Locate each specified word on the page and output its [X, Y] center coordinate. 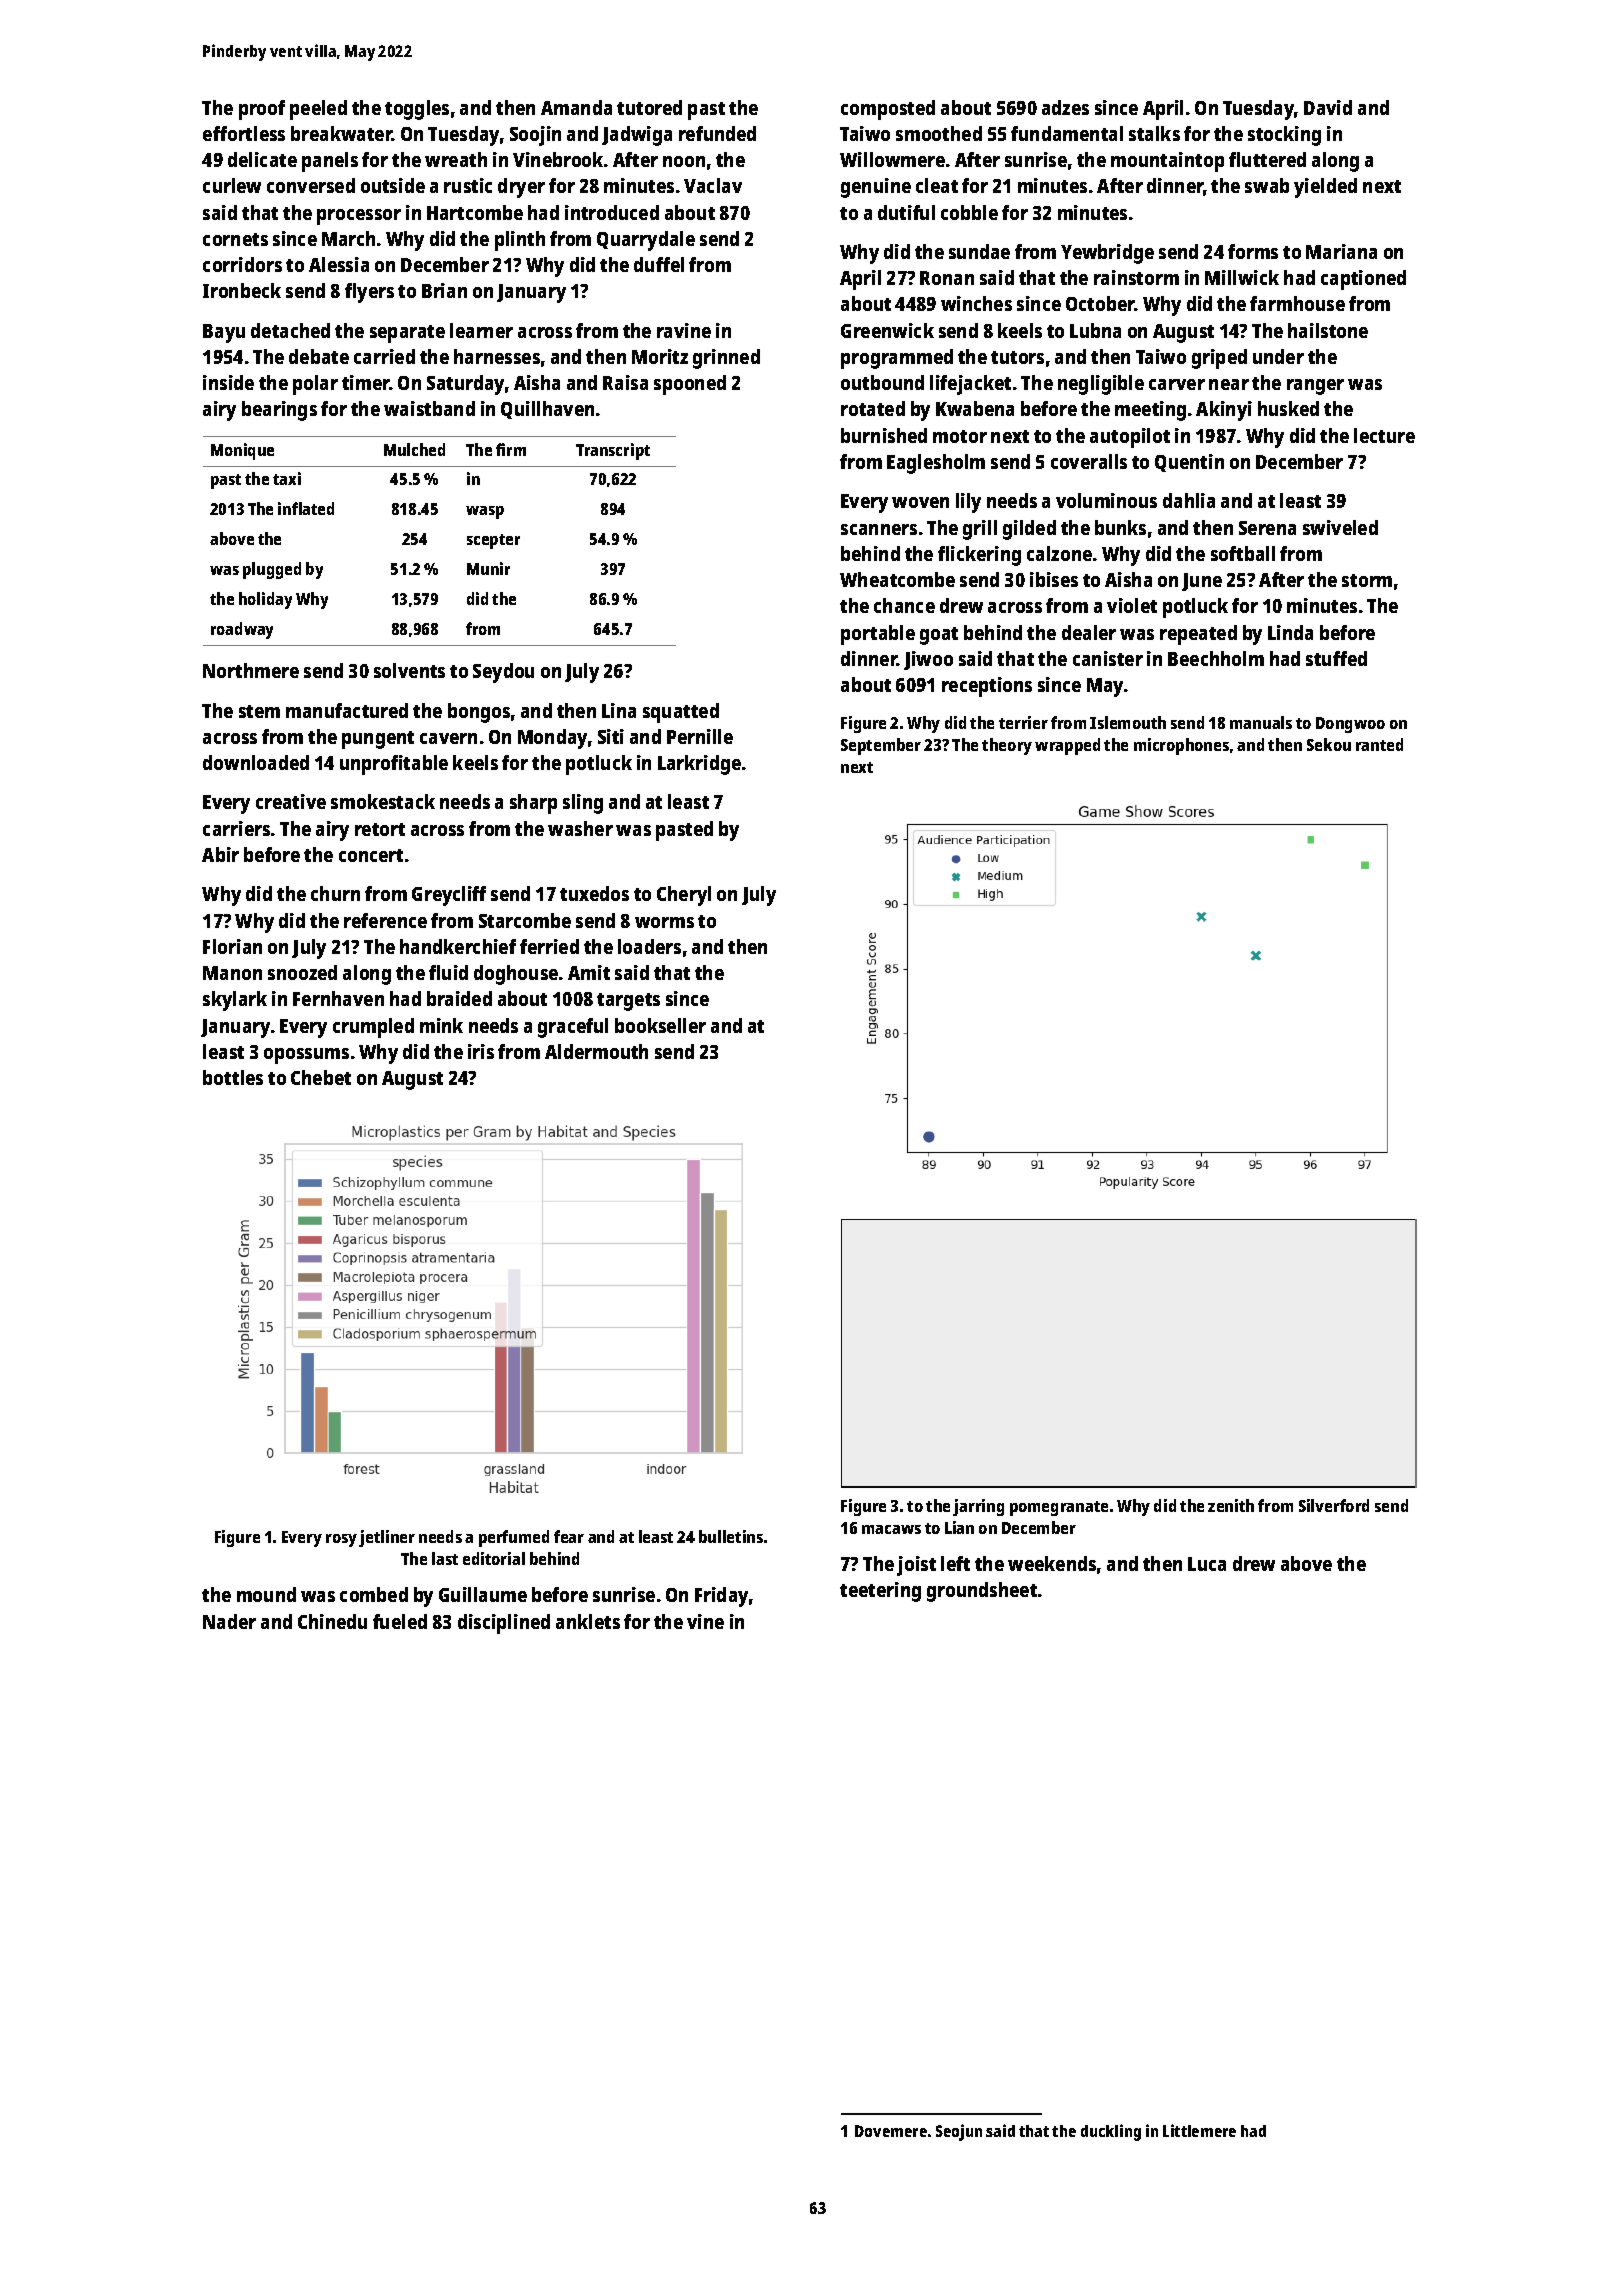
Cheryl [684, 896]
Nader [229, 1621]
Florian [232, 946]
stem [259, 711]
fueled [400, 1621]
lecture [1384, 435]
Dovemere [891, 2131]
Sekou [1329, 744]
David [1328, 107]
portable [878, 635]
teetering [880, 1592]
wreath [456, 159]
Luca [1207, 1564]
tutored [649, 107]
